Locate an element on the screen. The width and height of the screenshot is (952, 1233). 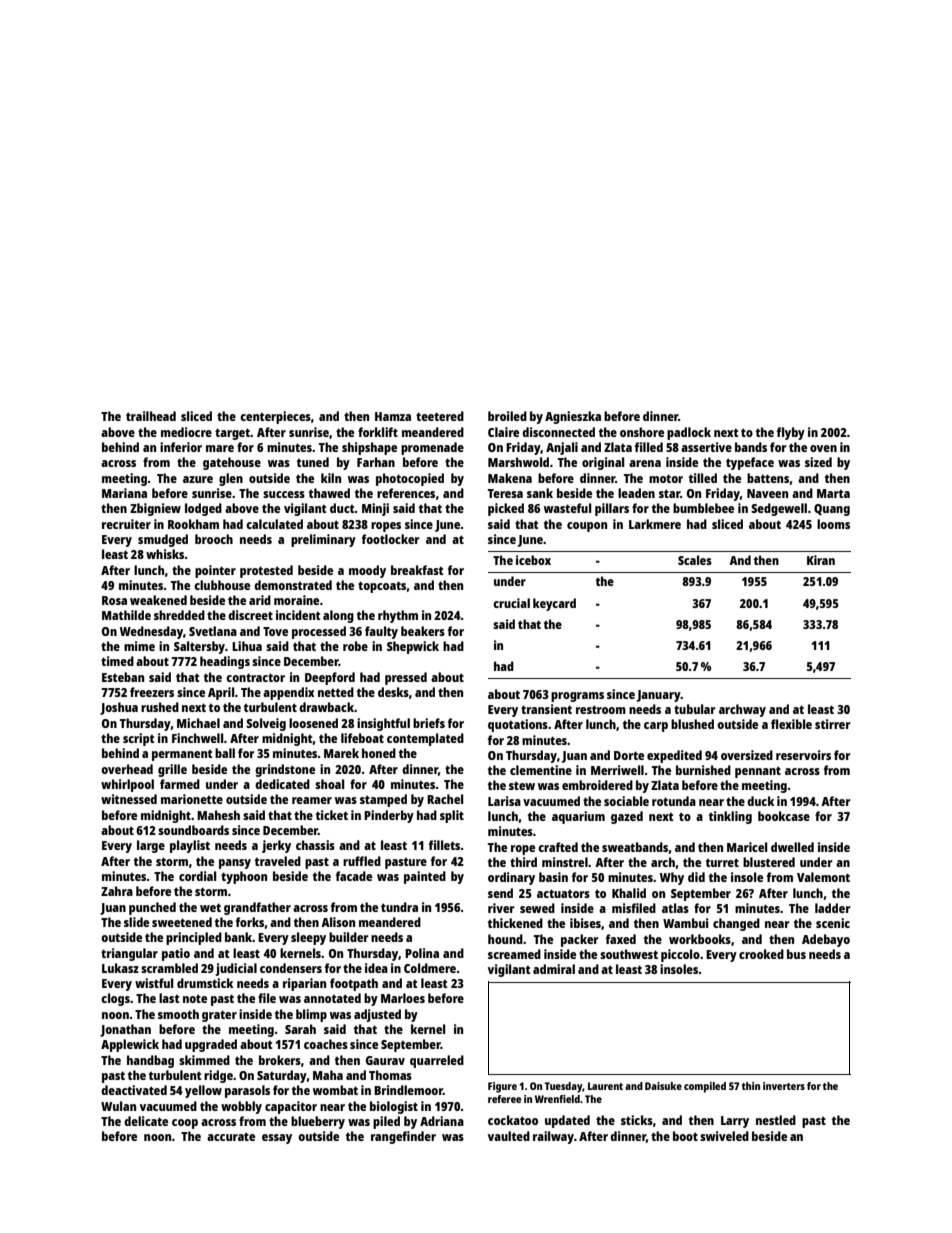
scenic is located at coordinates (833, 923).
